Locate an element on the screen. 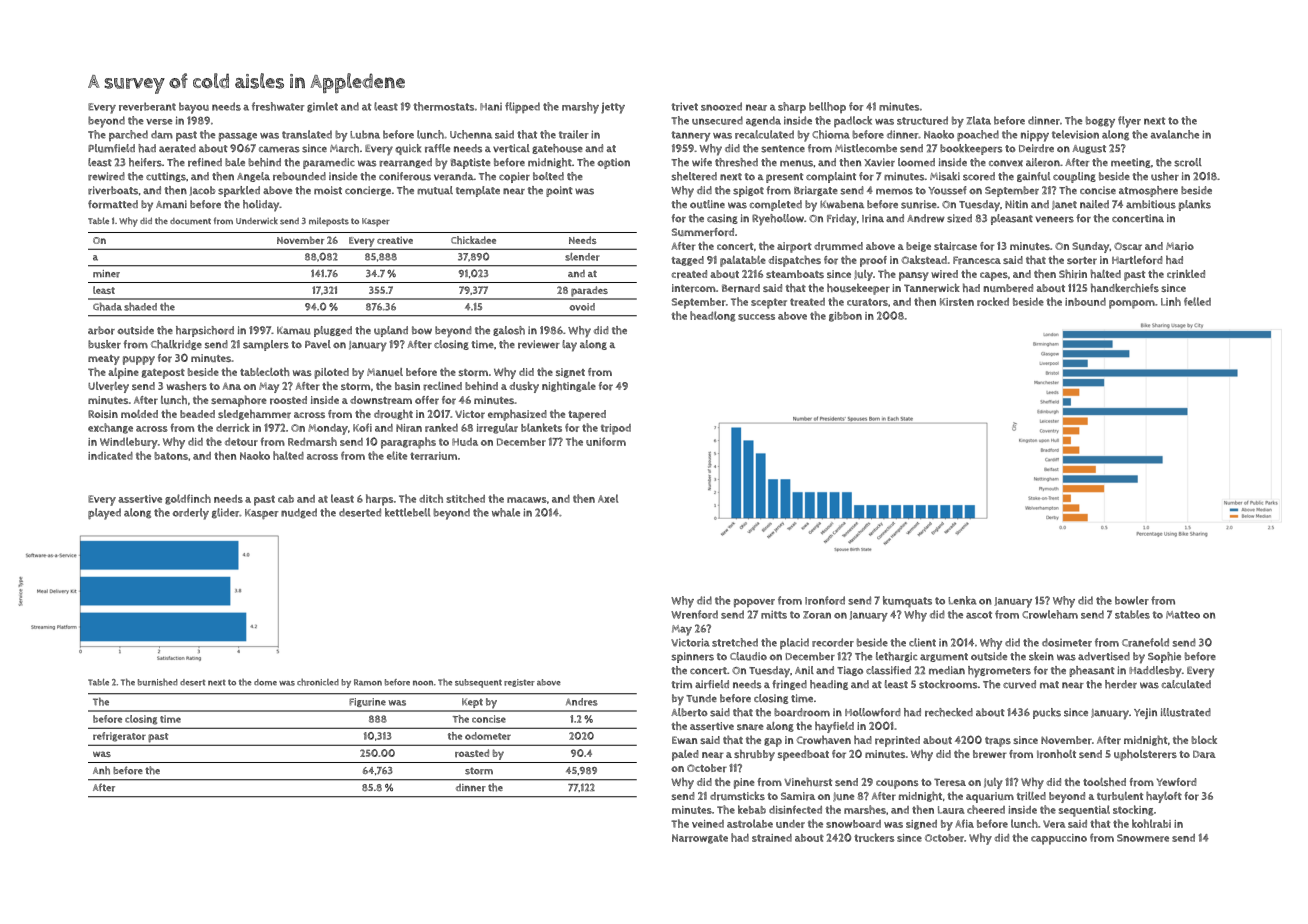 This screenshot has height=924, width=1308. atmosphere is located at coordinates (1148, 191).
